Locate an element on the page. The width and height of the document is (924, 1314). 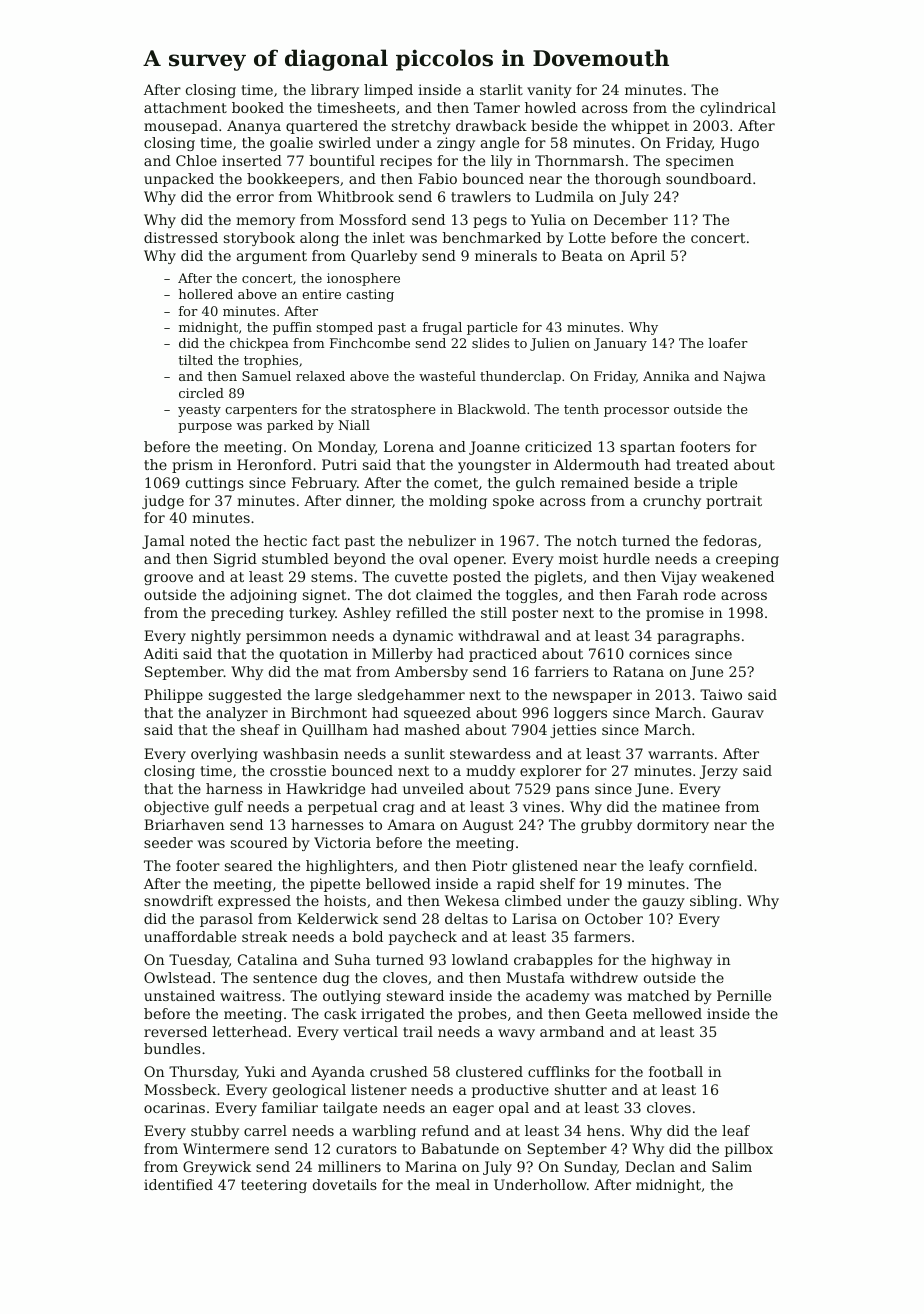
bountiful is located at coordinates (342, 160).
